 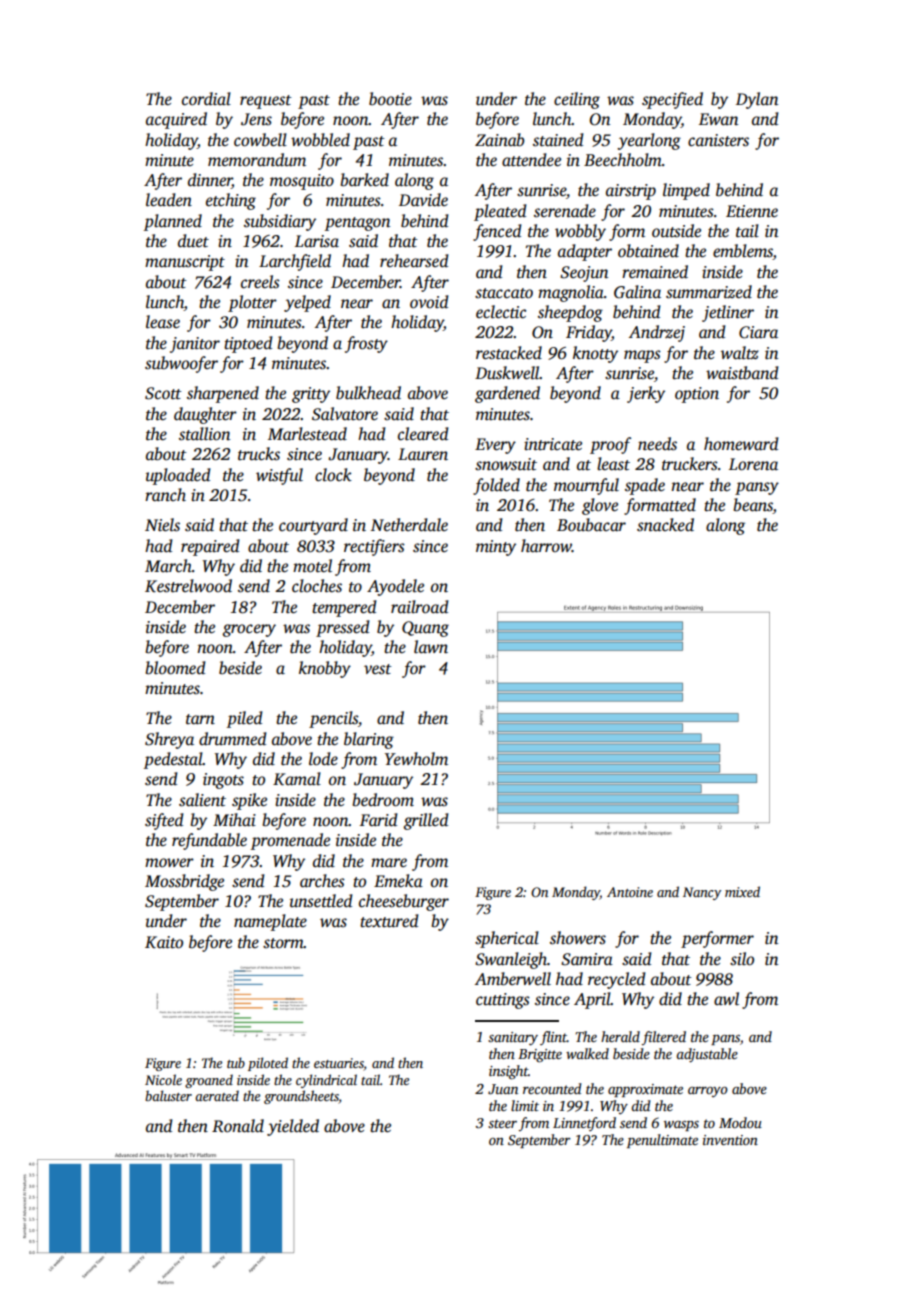 I want to click on bootie, so click(x=390, y=99).
